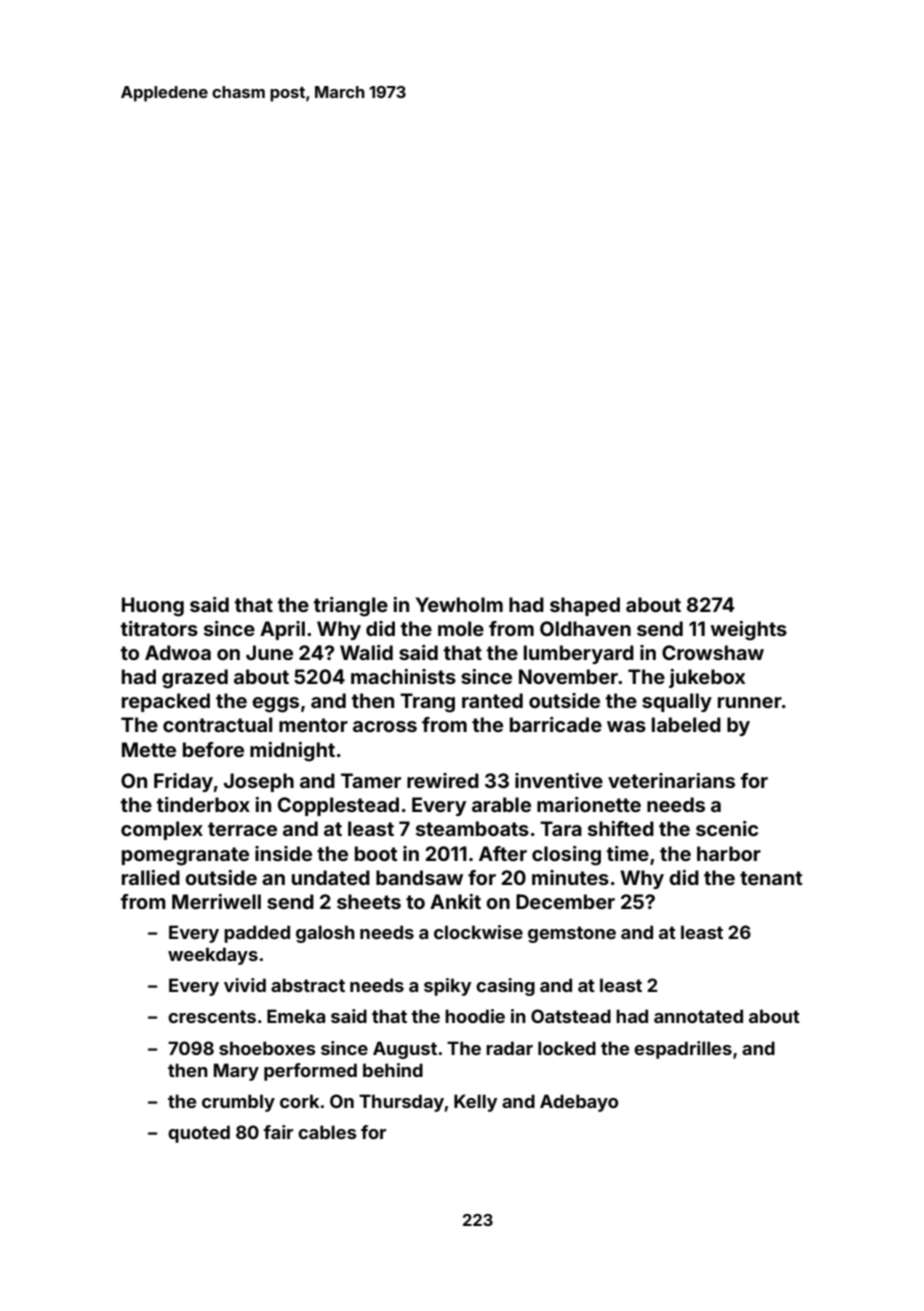  Describe the element at coordinates (159, 628) in the image. I see `titrators` at that location.
